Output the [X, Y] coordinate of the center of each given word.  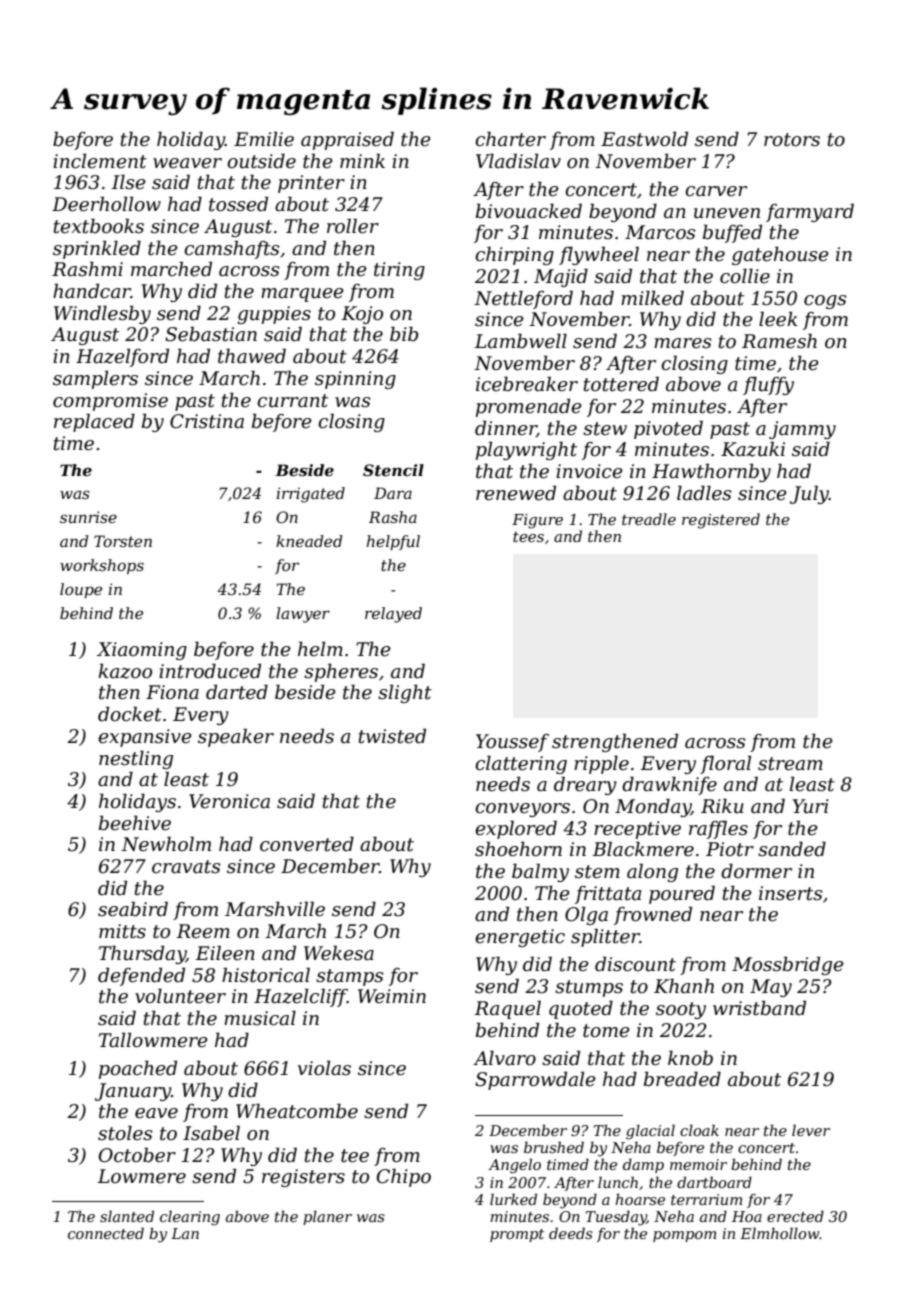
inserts [791, 893]
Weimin [392, 996]
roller [353, 226]
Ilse [128, 182]
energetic [520, 938]
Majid [561, 277]
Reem [203, 931]
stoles [125, 1133]
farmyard [810, 212]
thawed [252, 356]
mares [683, 343]
